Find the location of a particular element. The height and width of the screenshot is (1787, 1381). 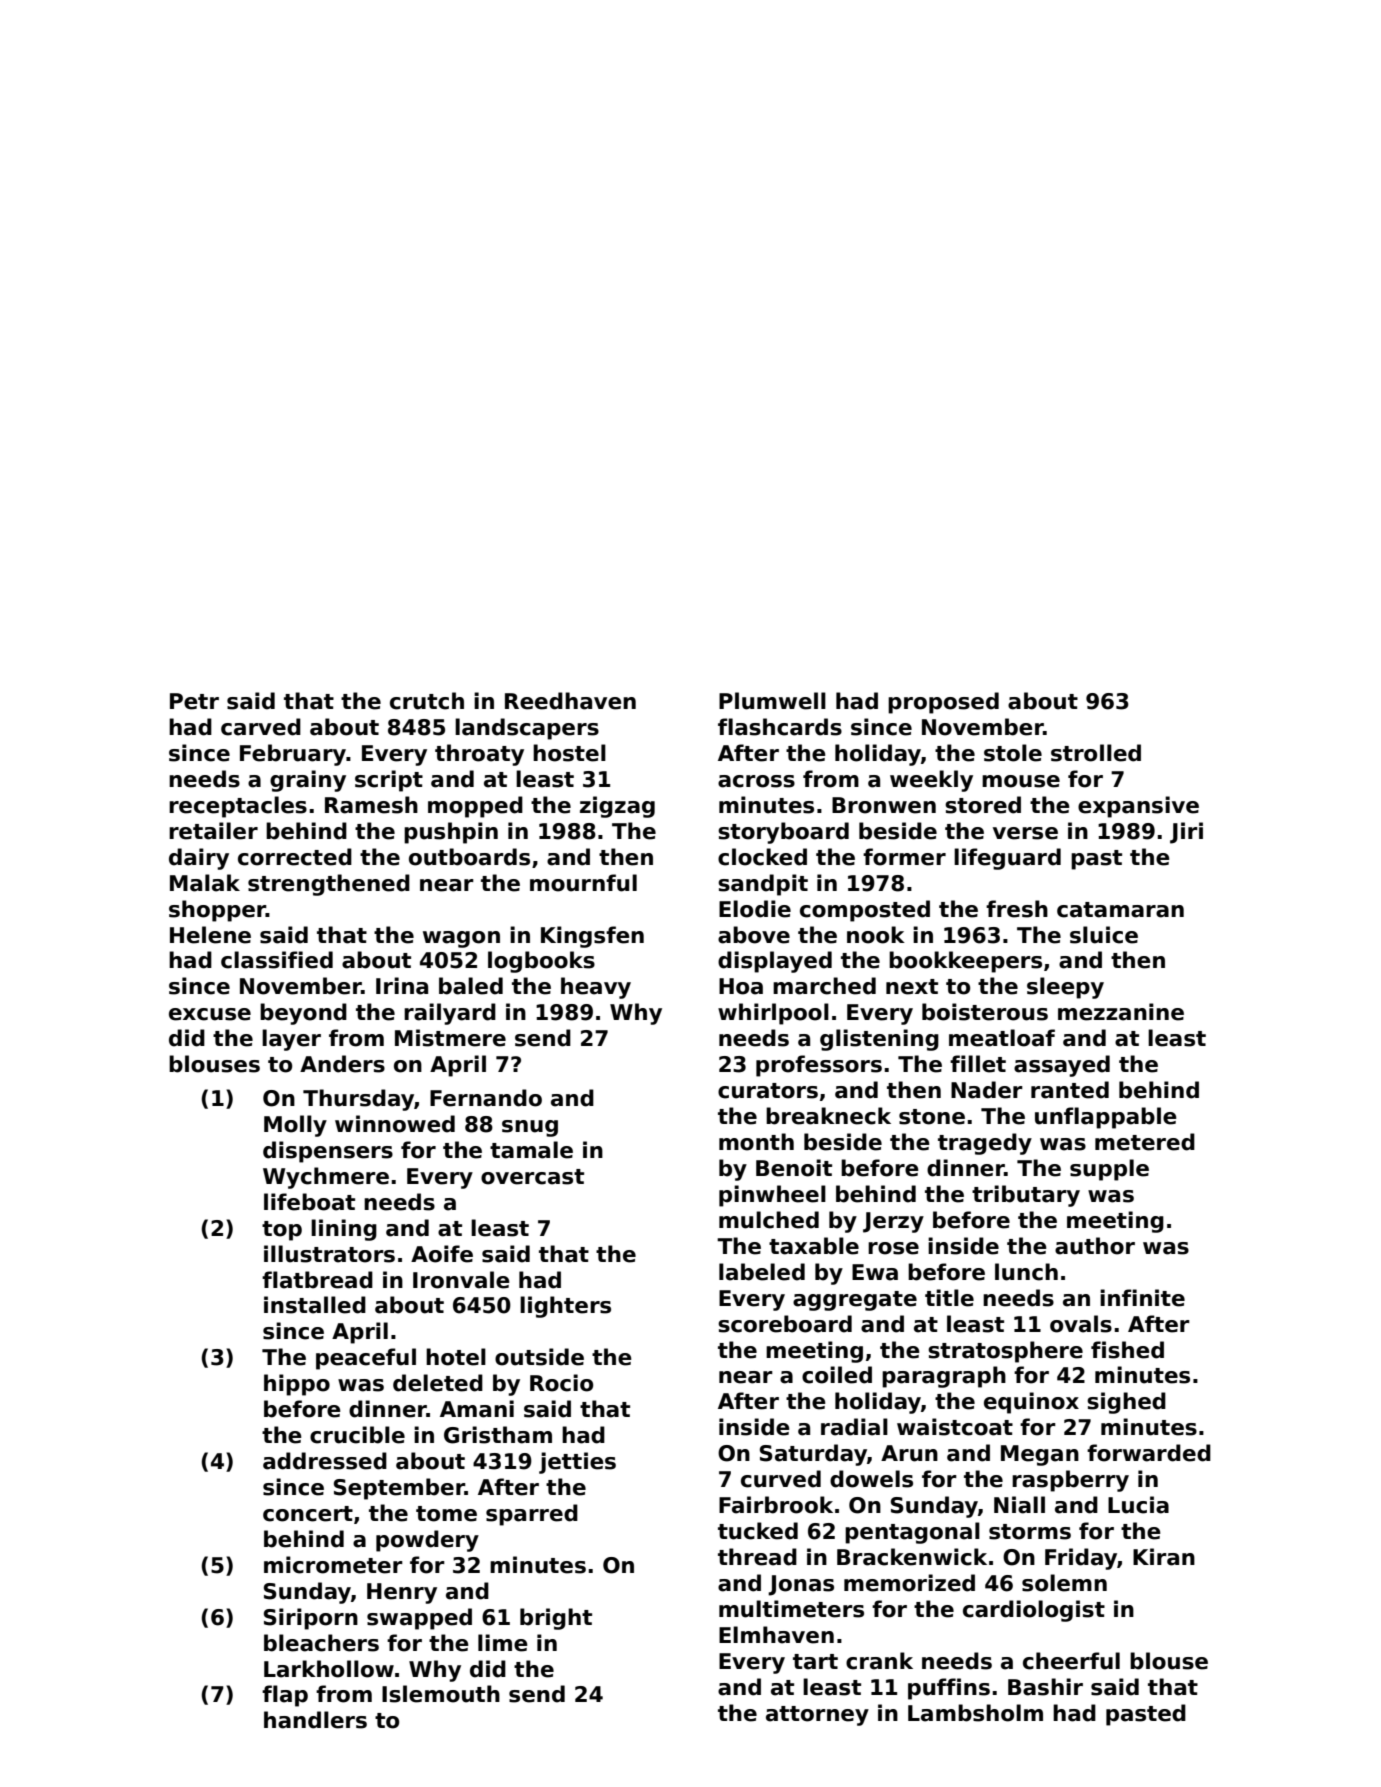

sparred is located at coordinates (532, 1515).
